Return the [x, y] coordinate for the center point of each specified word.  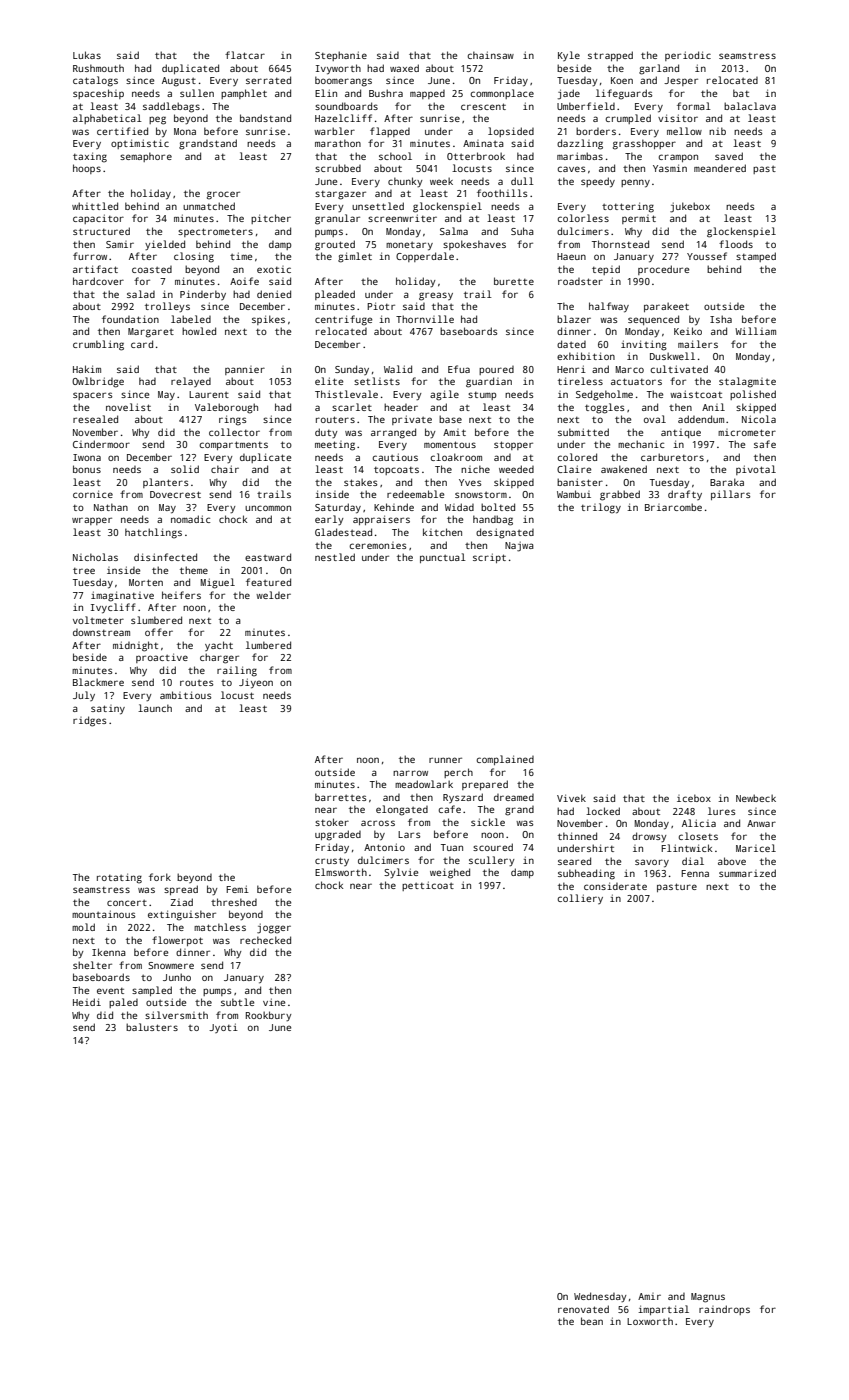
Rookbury [269, 1016]
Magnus [708, 1298]
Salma [454, 231]
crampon [678, 158]
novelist [128, 407]
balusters [152, 1027]
